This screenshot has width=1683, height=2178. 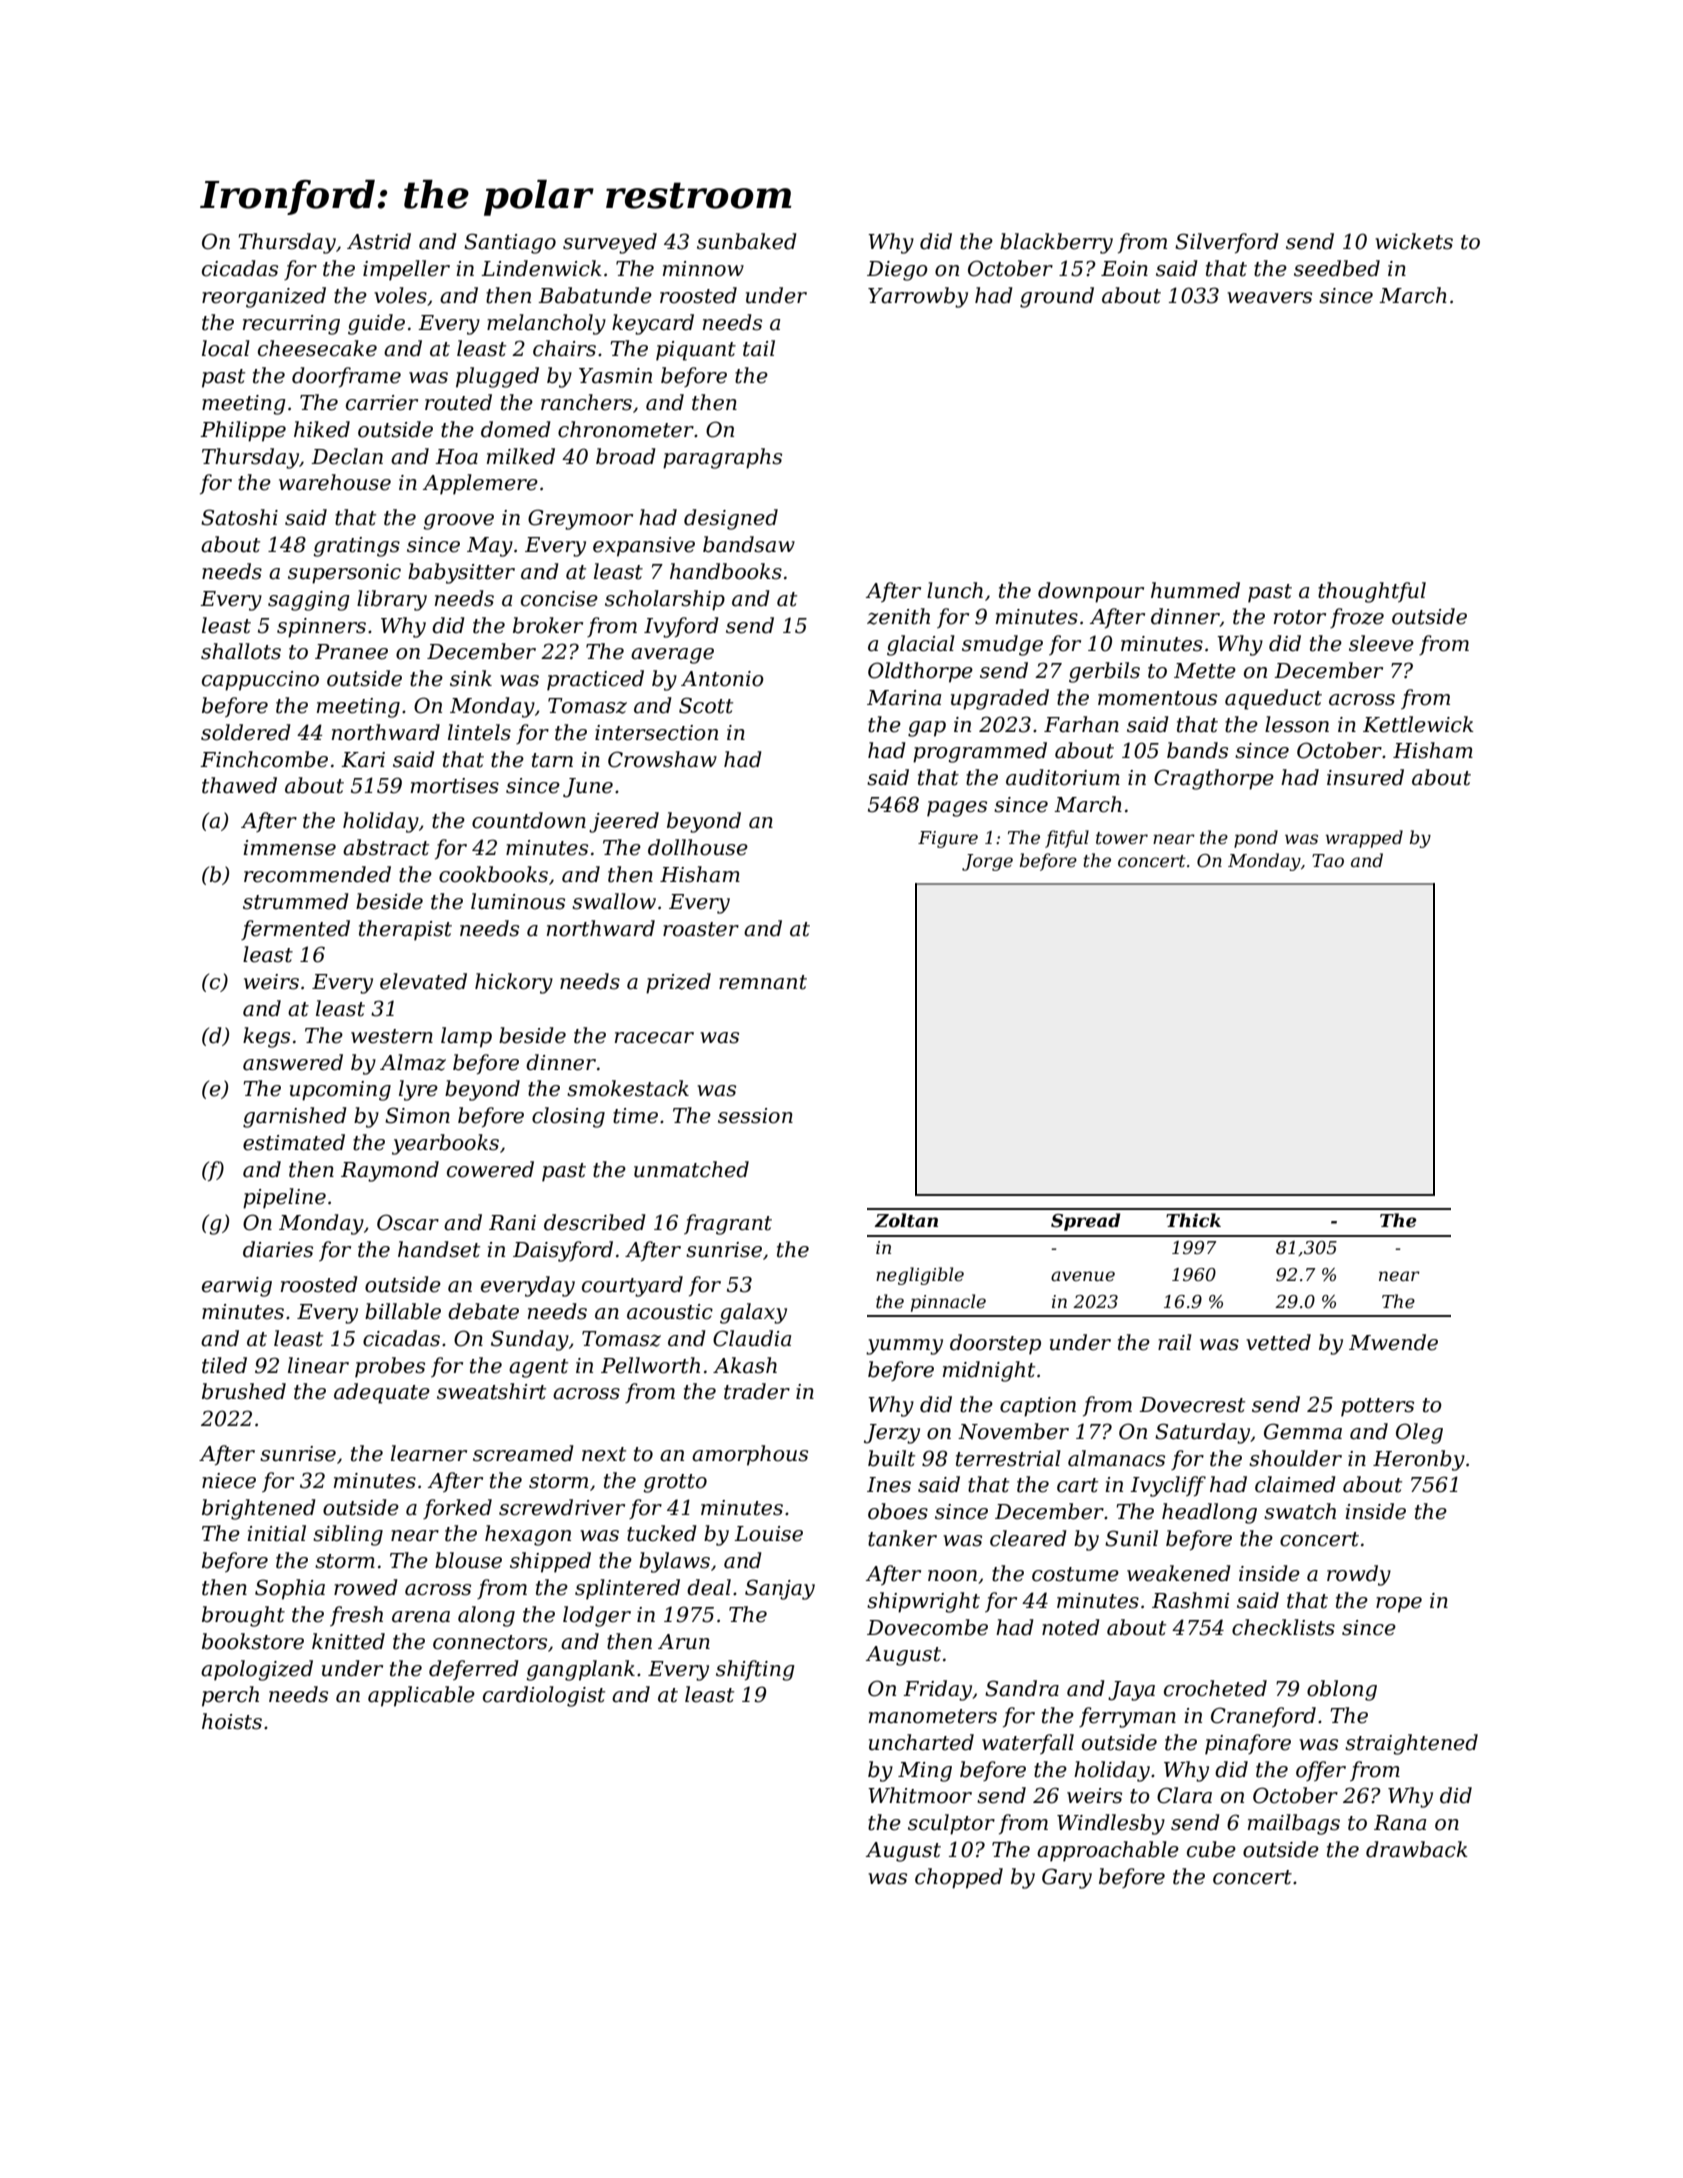 I want to click on Philippe, so click(x=243, y=431).
